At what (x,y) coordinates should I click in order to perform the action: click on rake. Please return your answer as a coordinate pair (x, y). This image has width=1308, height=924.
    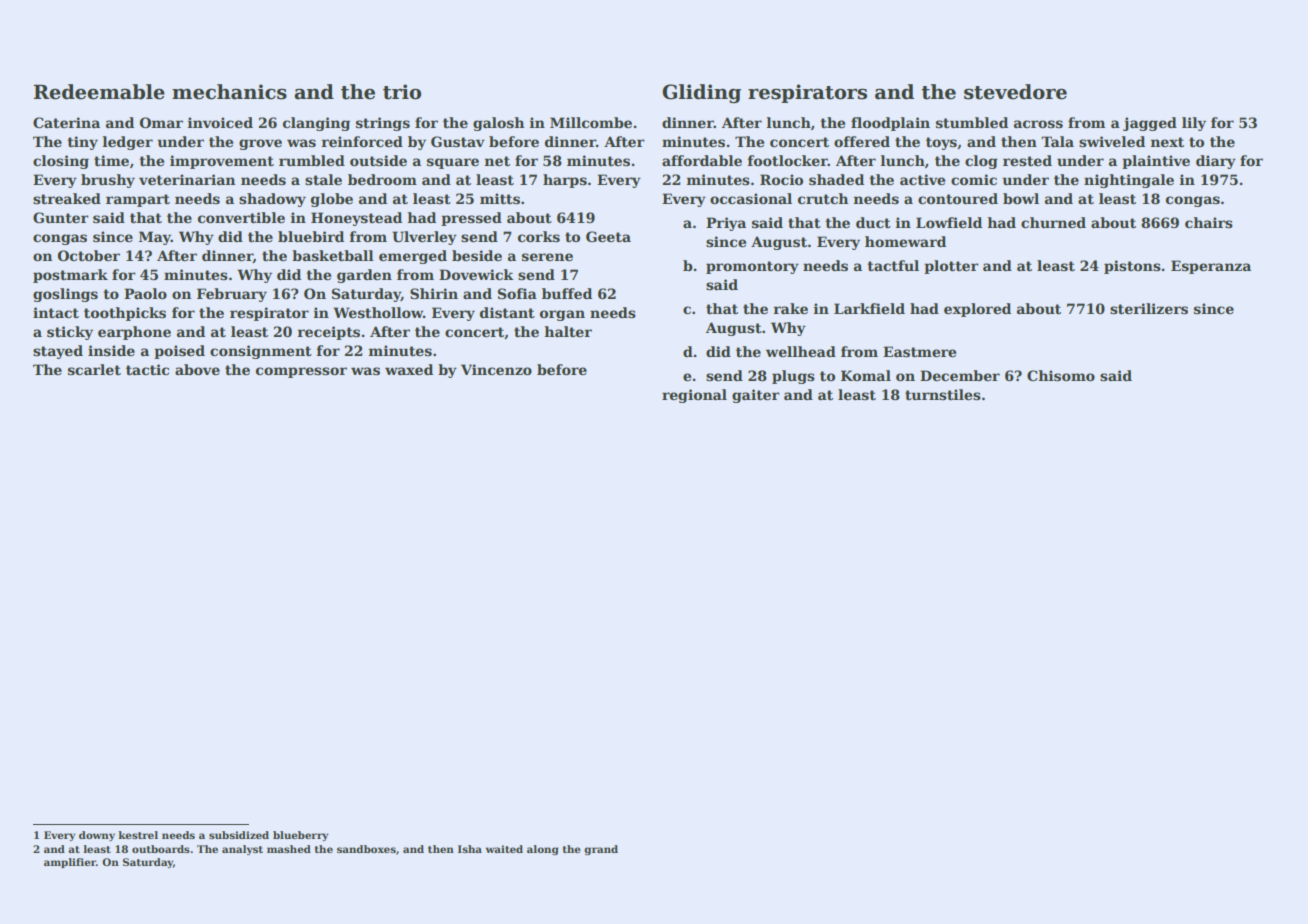
    Looking at the image, I should click on (790, 308).
